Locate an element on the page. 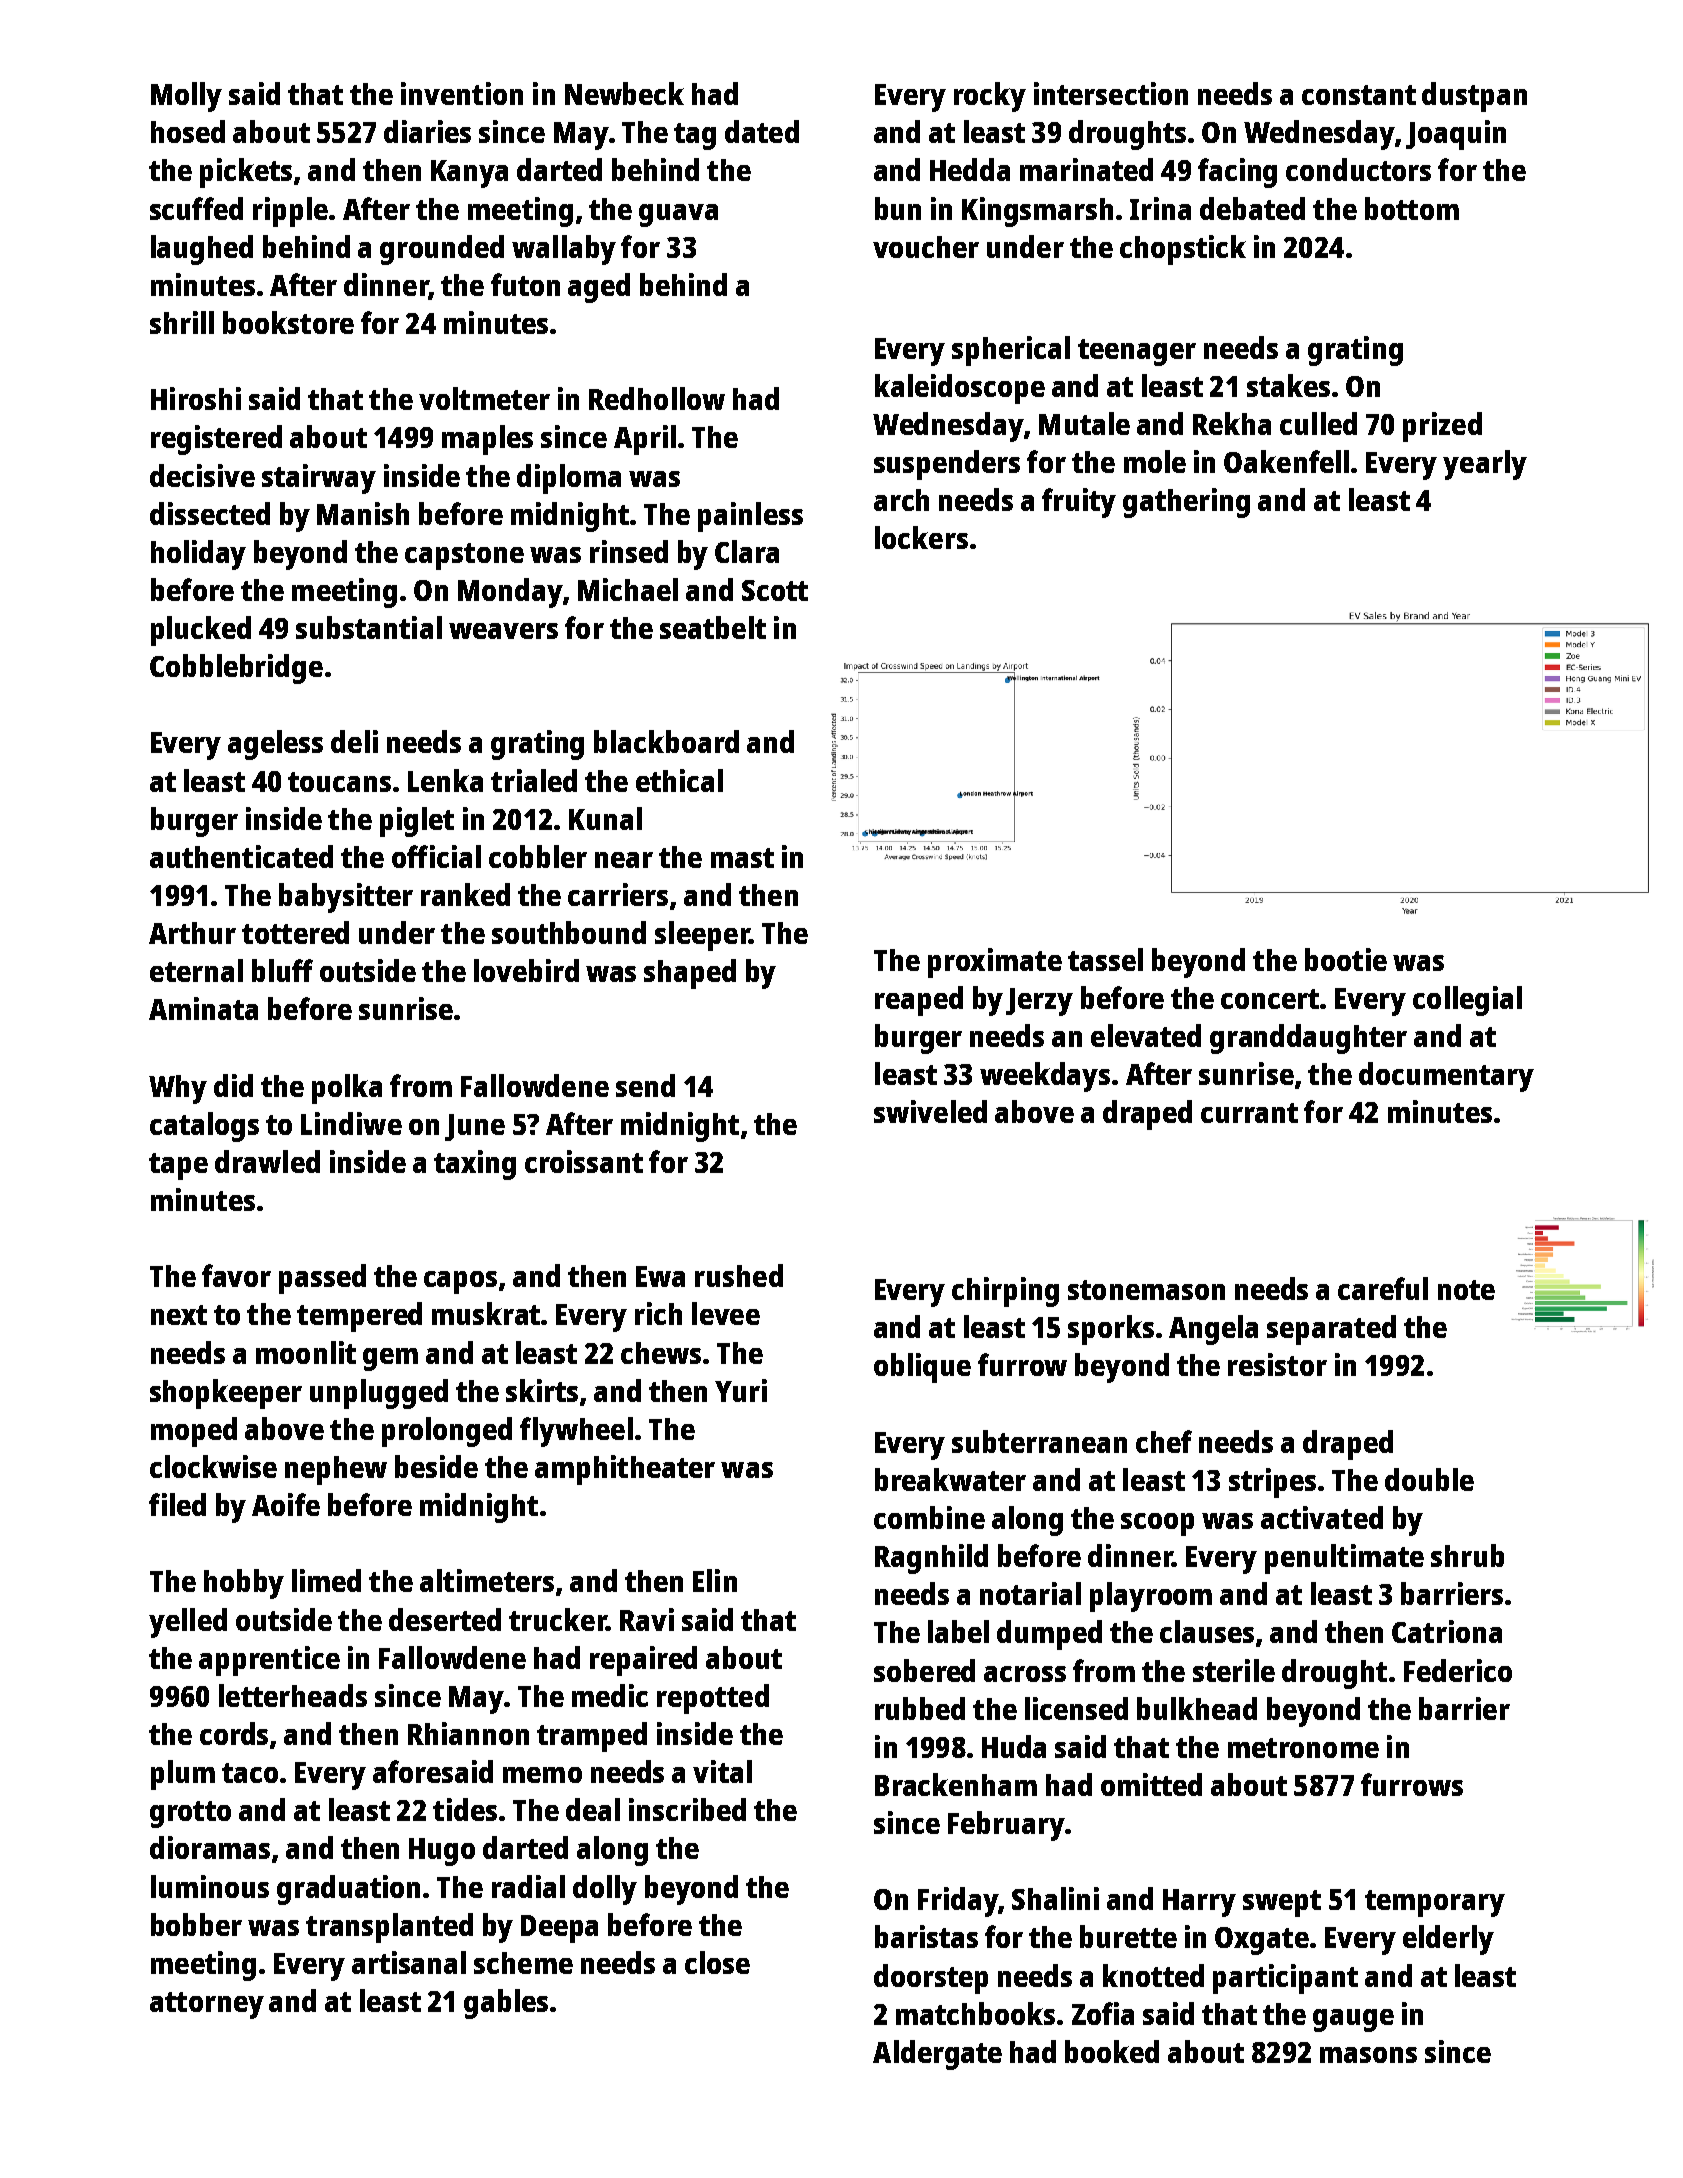 This image has width=1683, height=2178. facing is located at coordinates (1237, 173).
